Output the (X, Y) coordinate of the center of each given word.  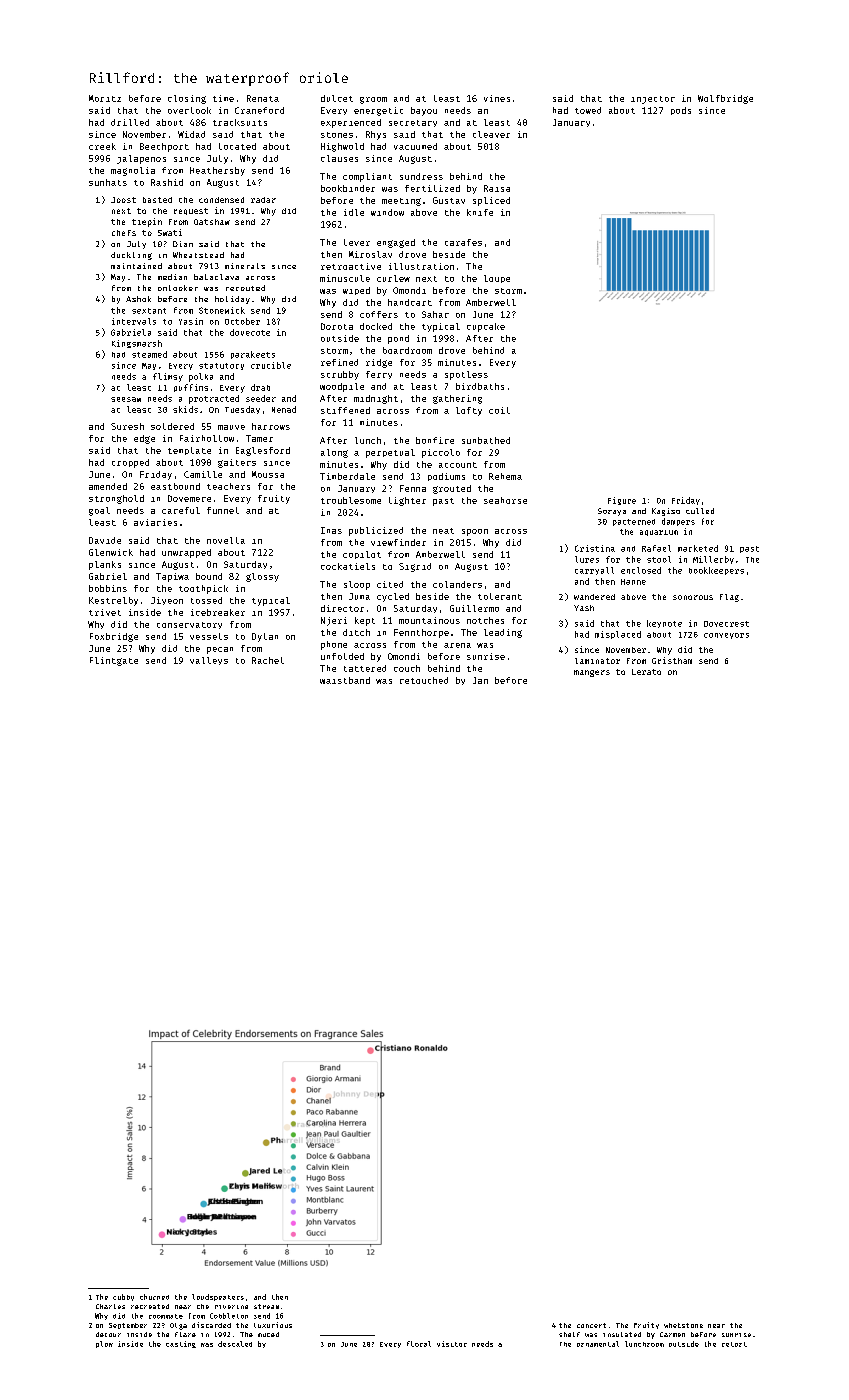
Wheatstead (198, 255)
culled (700, 511)
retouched (424, 680)
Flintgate (114, 661)
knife (480, 212)
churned (154, 1297)
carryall (594, 571)
